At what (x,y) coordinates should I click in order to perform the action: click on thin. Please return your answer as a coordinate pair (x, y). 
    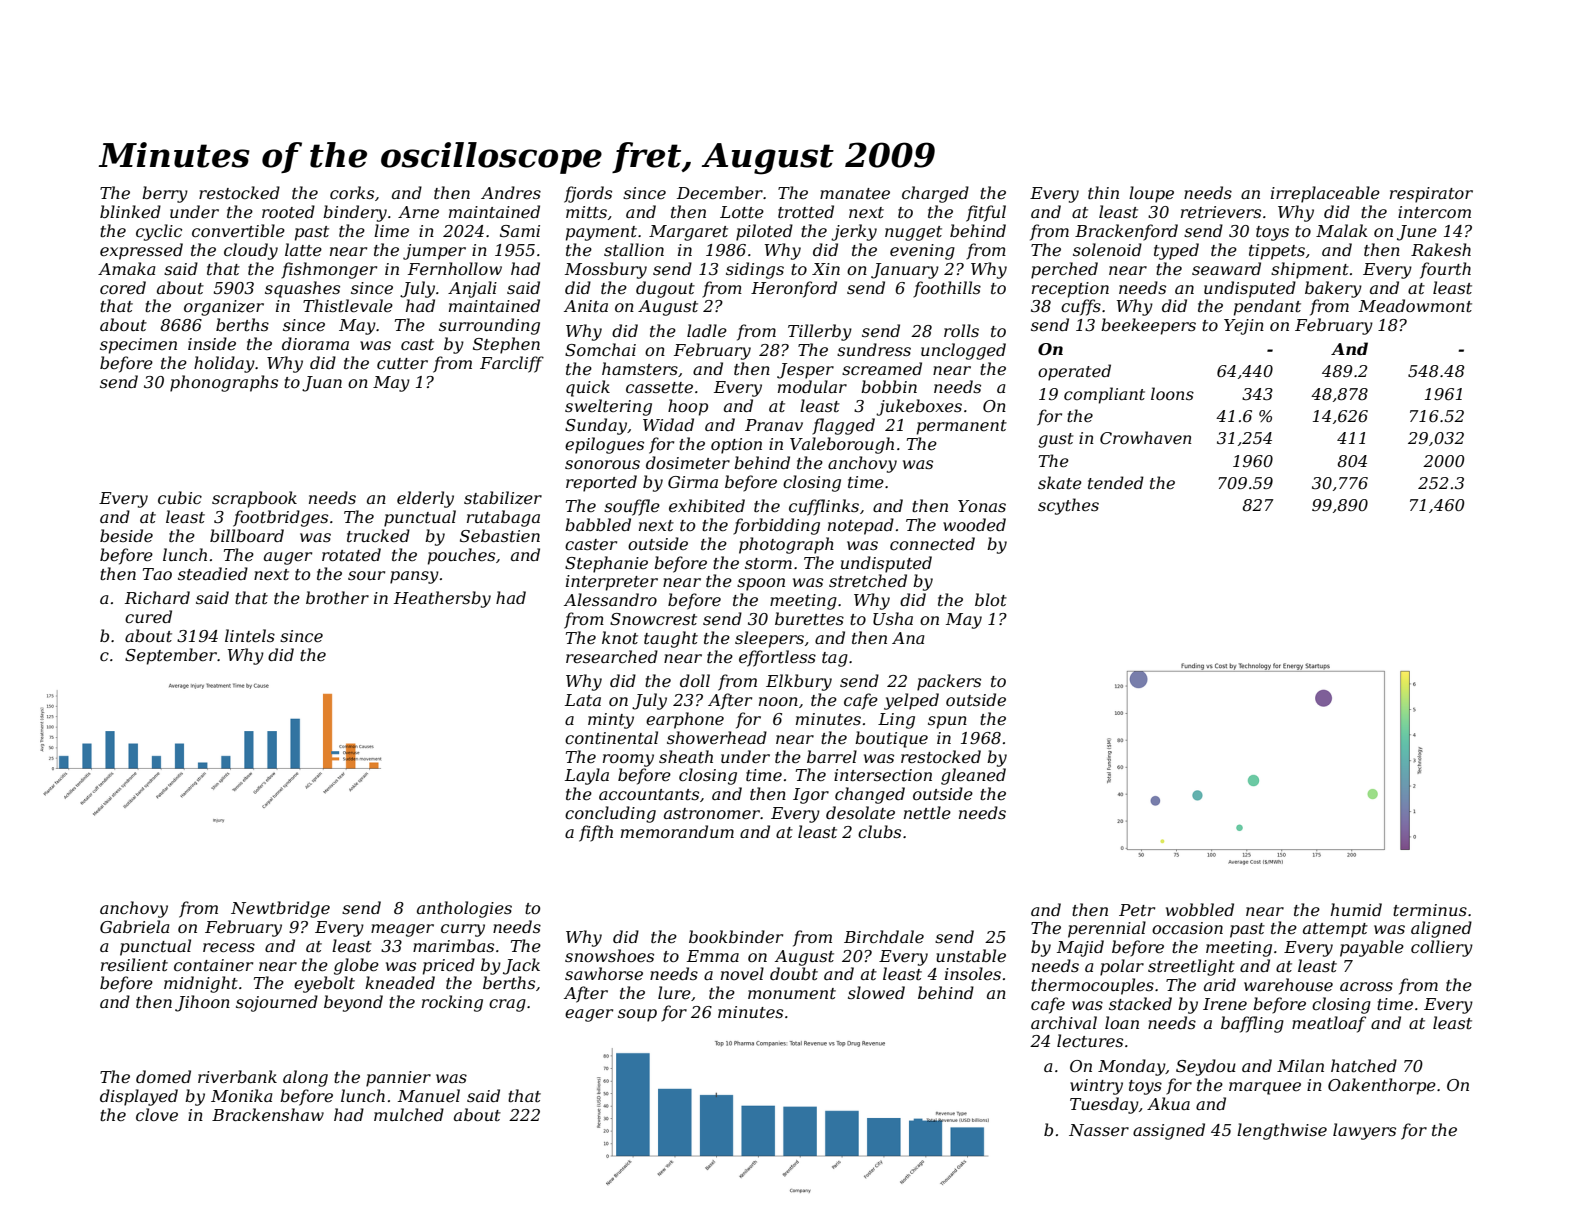
    Looking at the image, I should click on (1103, 192).
